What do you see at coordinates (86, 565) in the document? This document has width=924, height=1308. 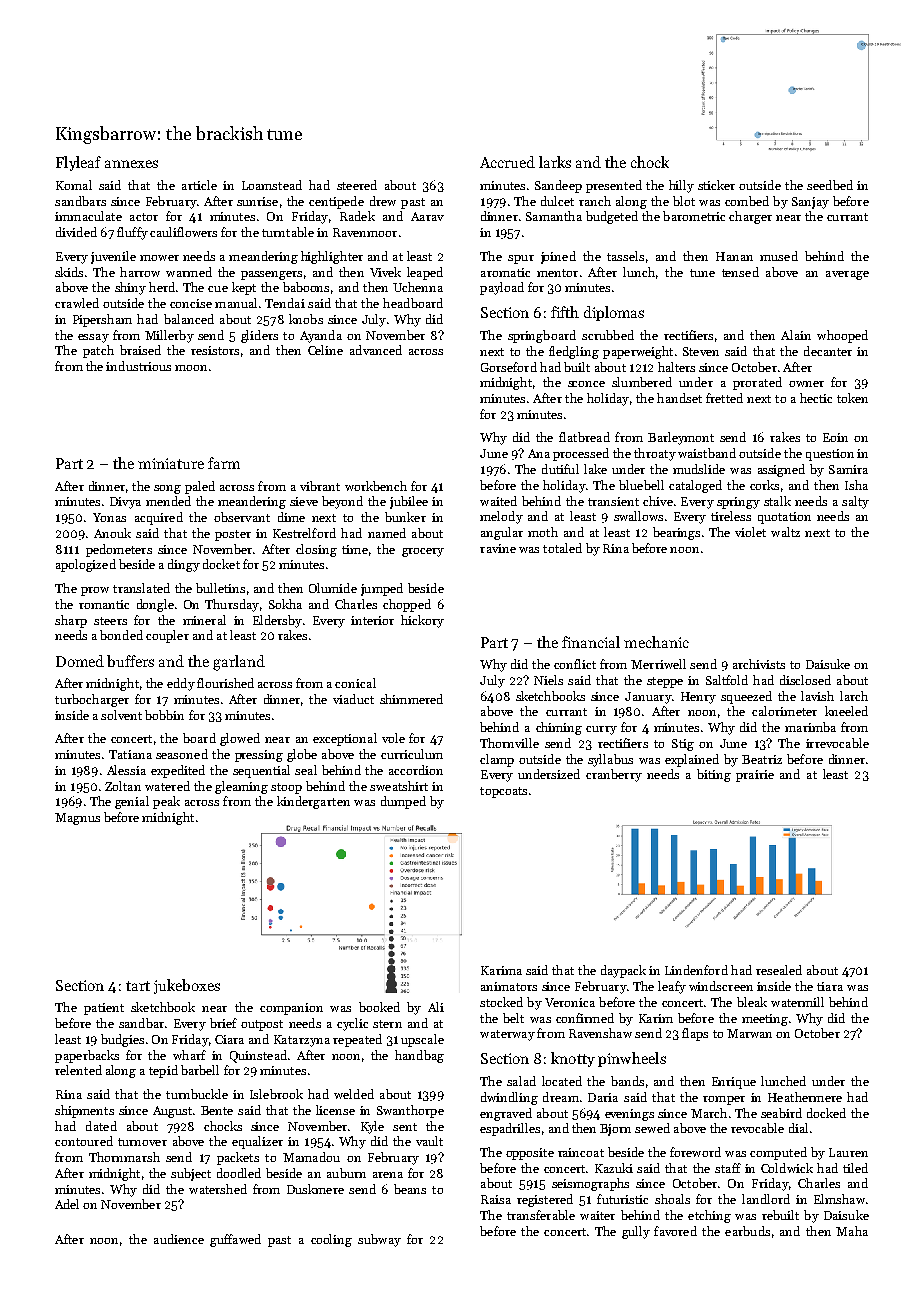 I see `apologized` at bounding box center [86, 565].
